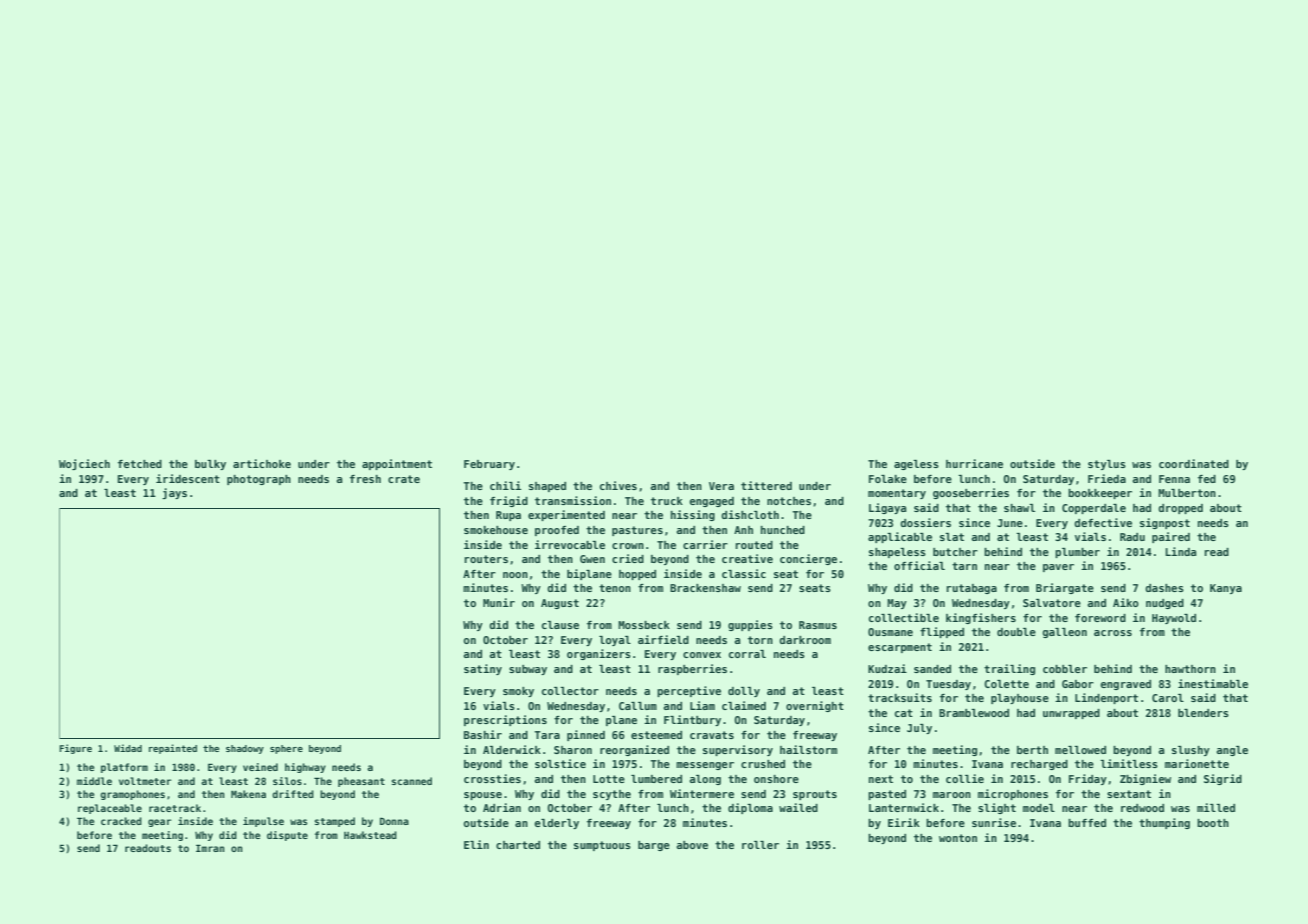  What do you see at coordinates (84, 464) in the screenshot?
I see `Wojciech` at bounding box center [84, 464].
